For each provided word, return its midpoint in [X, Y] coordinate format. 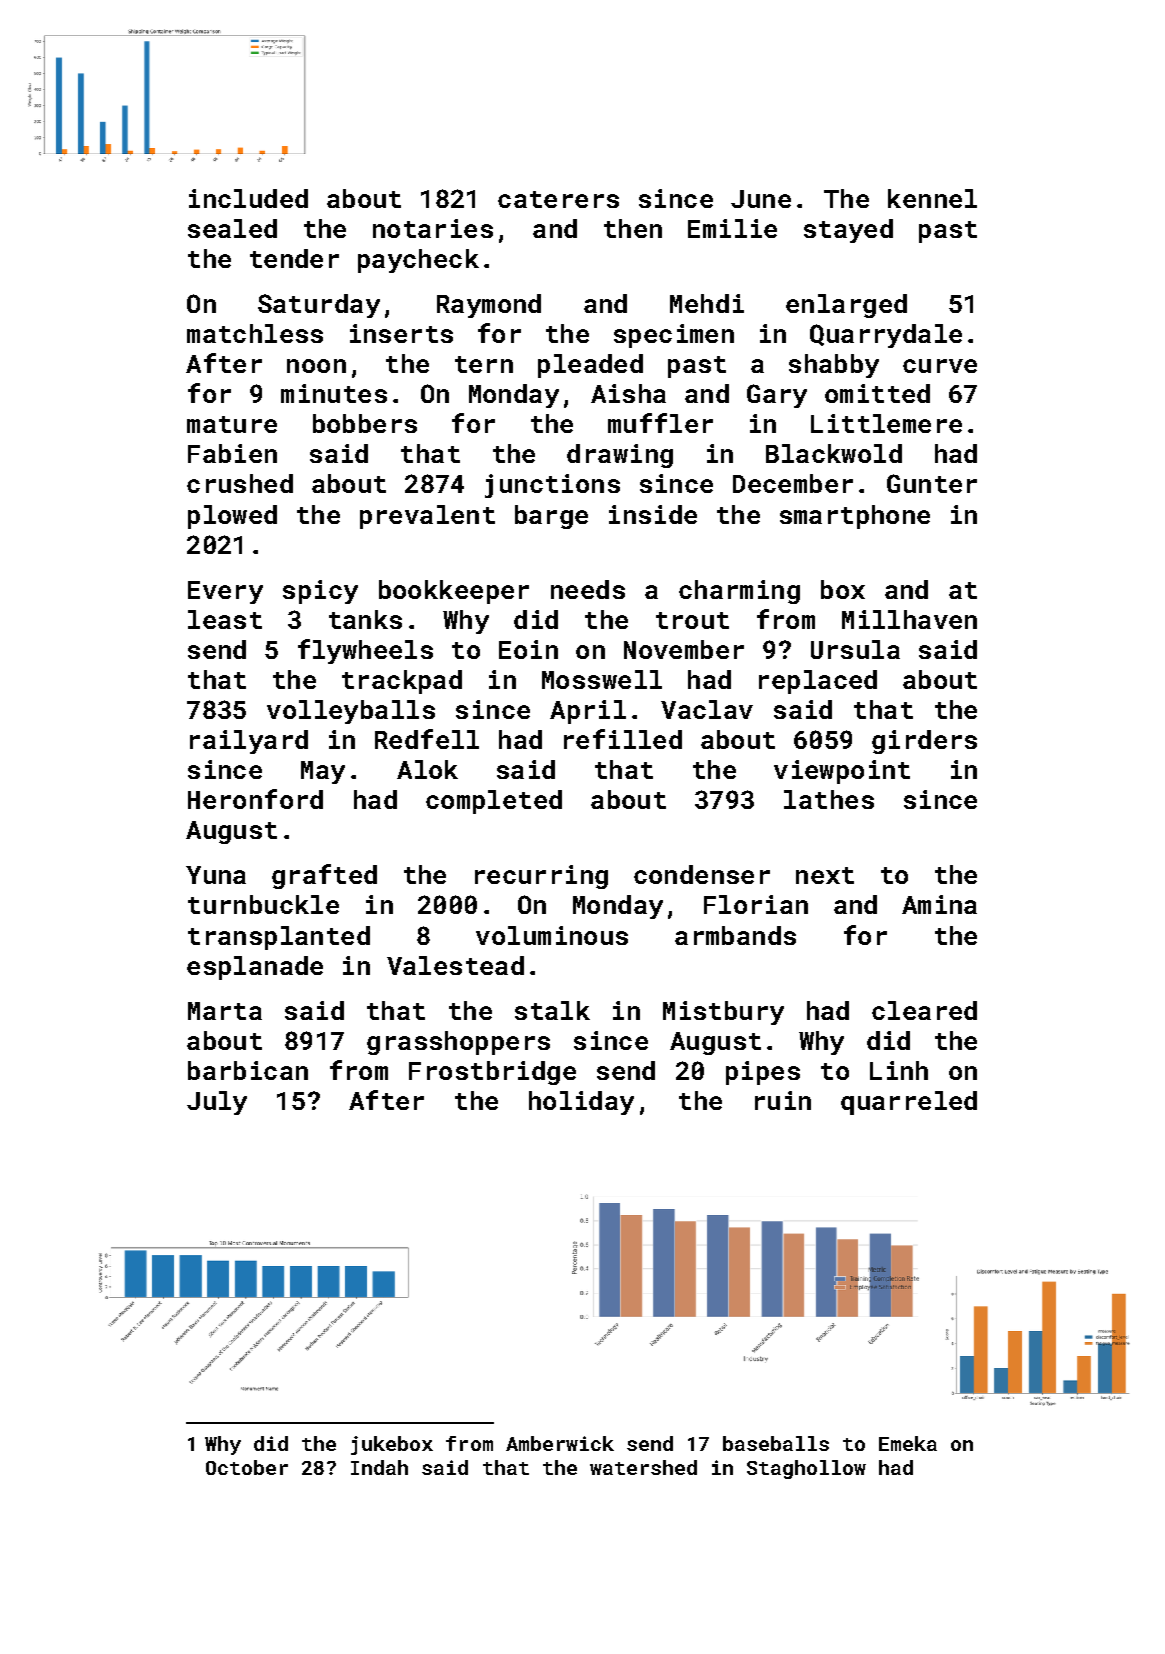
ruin [783, 1100]
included [248, 198]
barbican [248, 1070]
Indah [379, 1467]
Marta [225, 1011]
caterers [558, 199]
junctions [552, 486]
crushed [240, 483]
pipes [763, 1073]
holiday [581, 1103]
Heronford [255, 799]
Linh [899, 1070]
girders [924, 742]
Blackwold [834, 453]
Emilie [732, 228]
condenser [702, 874]
